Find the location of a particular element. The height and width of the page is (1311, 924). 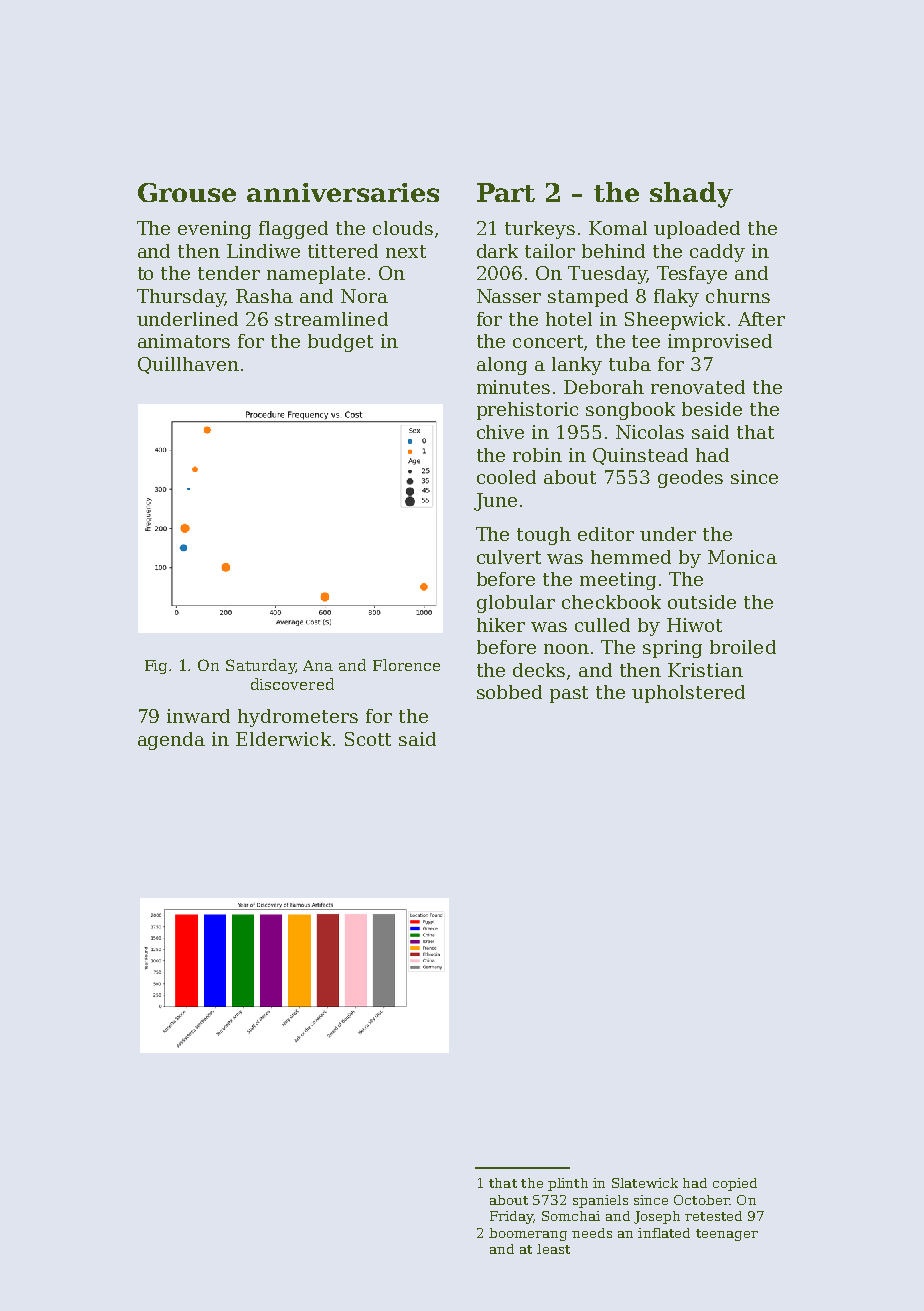

Scott is located at coordinates (368, 739).
